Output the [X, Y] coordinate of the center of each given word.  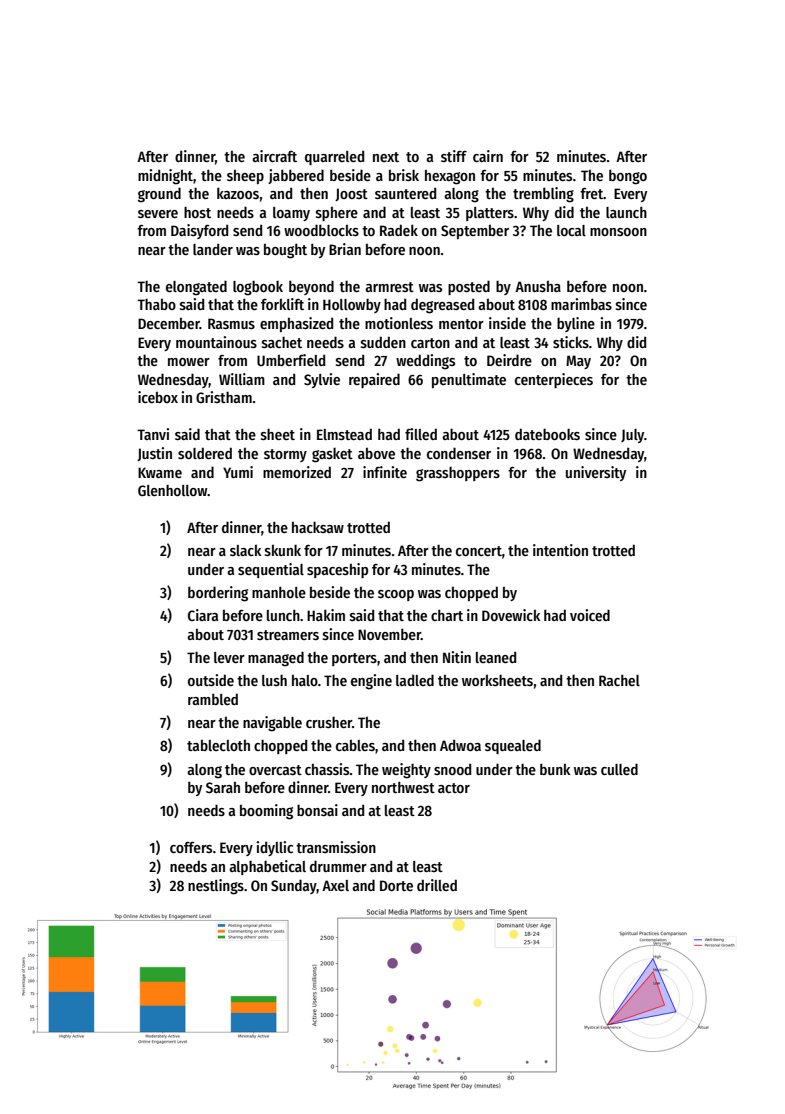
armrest [389, 287]
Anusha [538, 286]
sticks [571, 342]
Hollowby [352, 305]
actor [454, 788]
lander [213, 249]
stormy [285, 455]
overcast [275, 770]
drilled [437, 885]
